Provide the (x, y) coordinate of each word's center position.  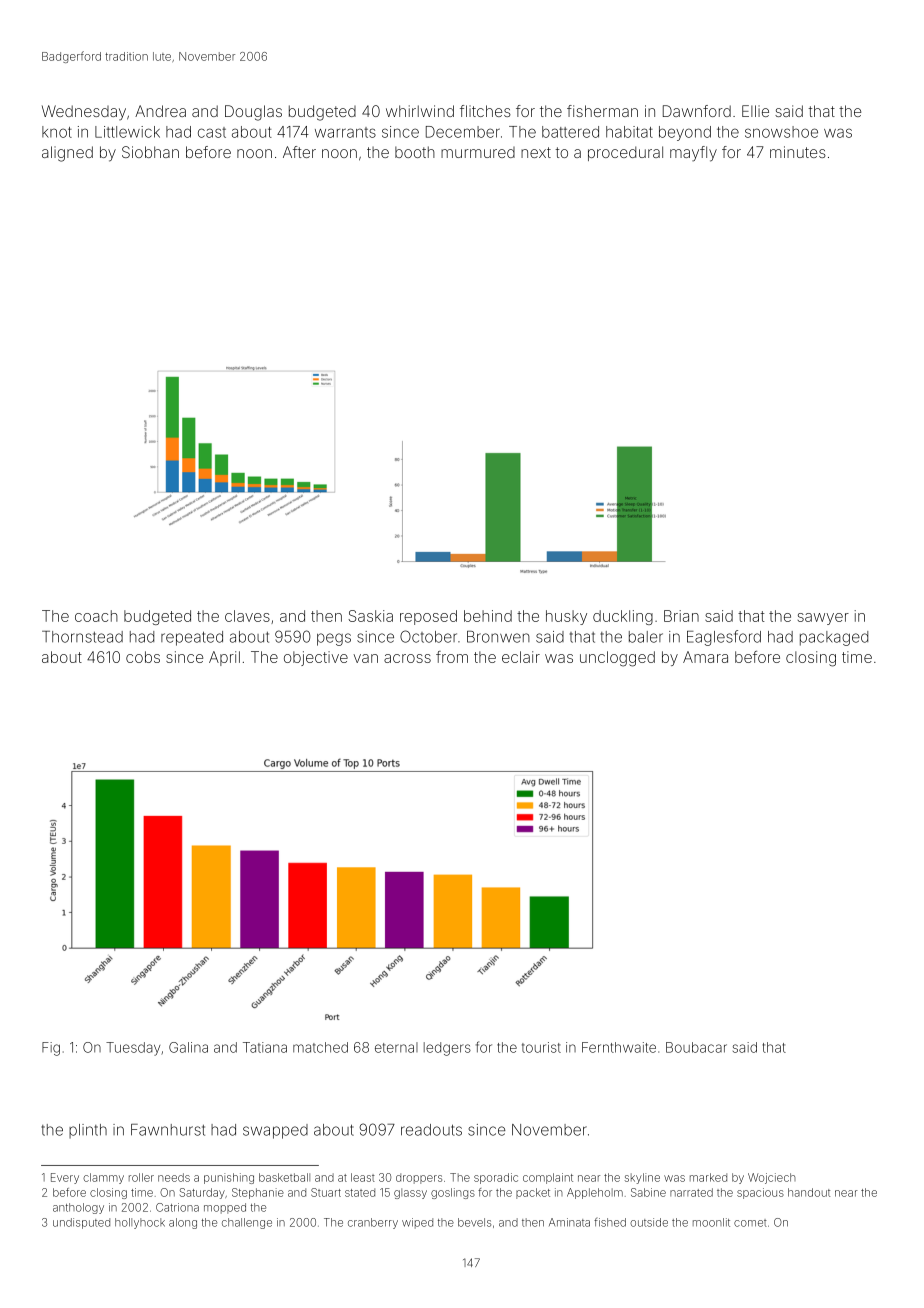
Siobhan (150, 152)
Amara (705, 657)
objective (316, 658)
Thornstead (82, 637)
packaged (834, 638)
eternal (396, 1047)
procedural (625, 153)
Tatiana (265, 1047)
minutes (798, 152)
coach (96, 616)
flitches (485, 111)
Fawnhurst (168, 1130)
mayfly (693, 154)
